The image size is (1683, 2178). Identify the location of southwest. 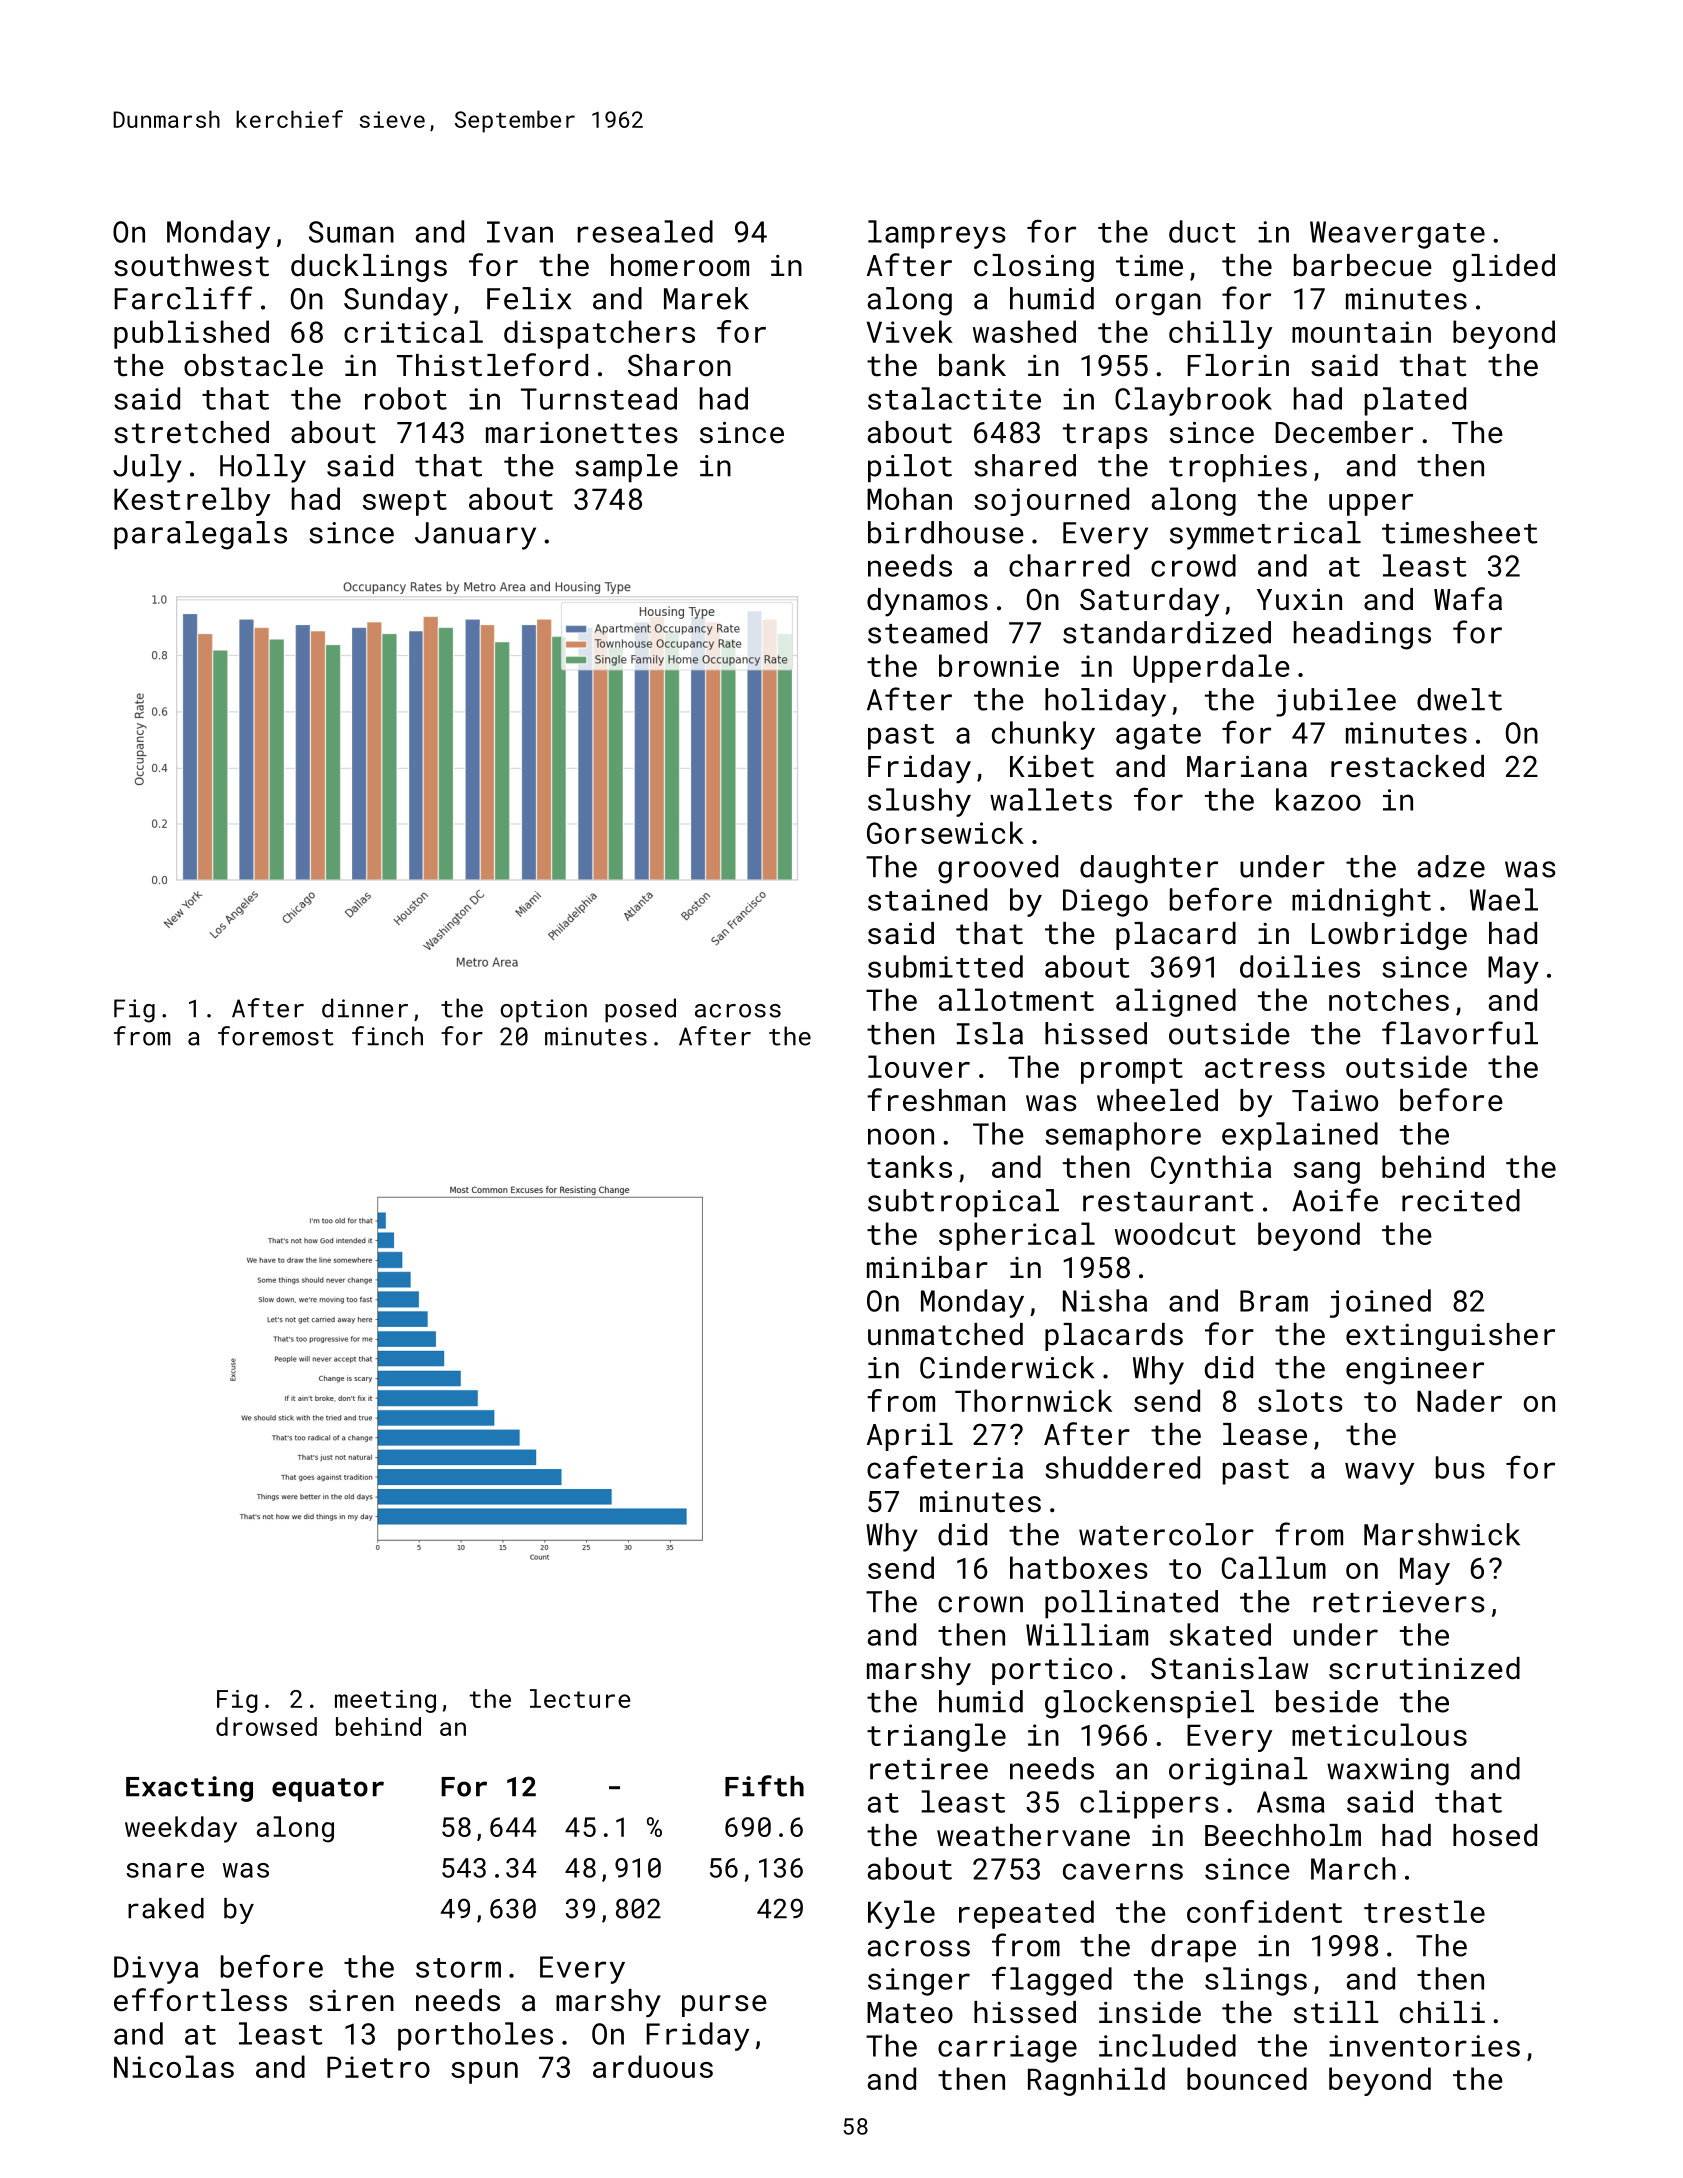
(191, 265).
